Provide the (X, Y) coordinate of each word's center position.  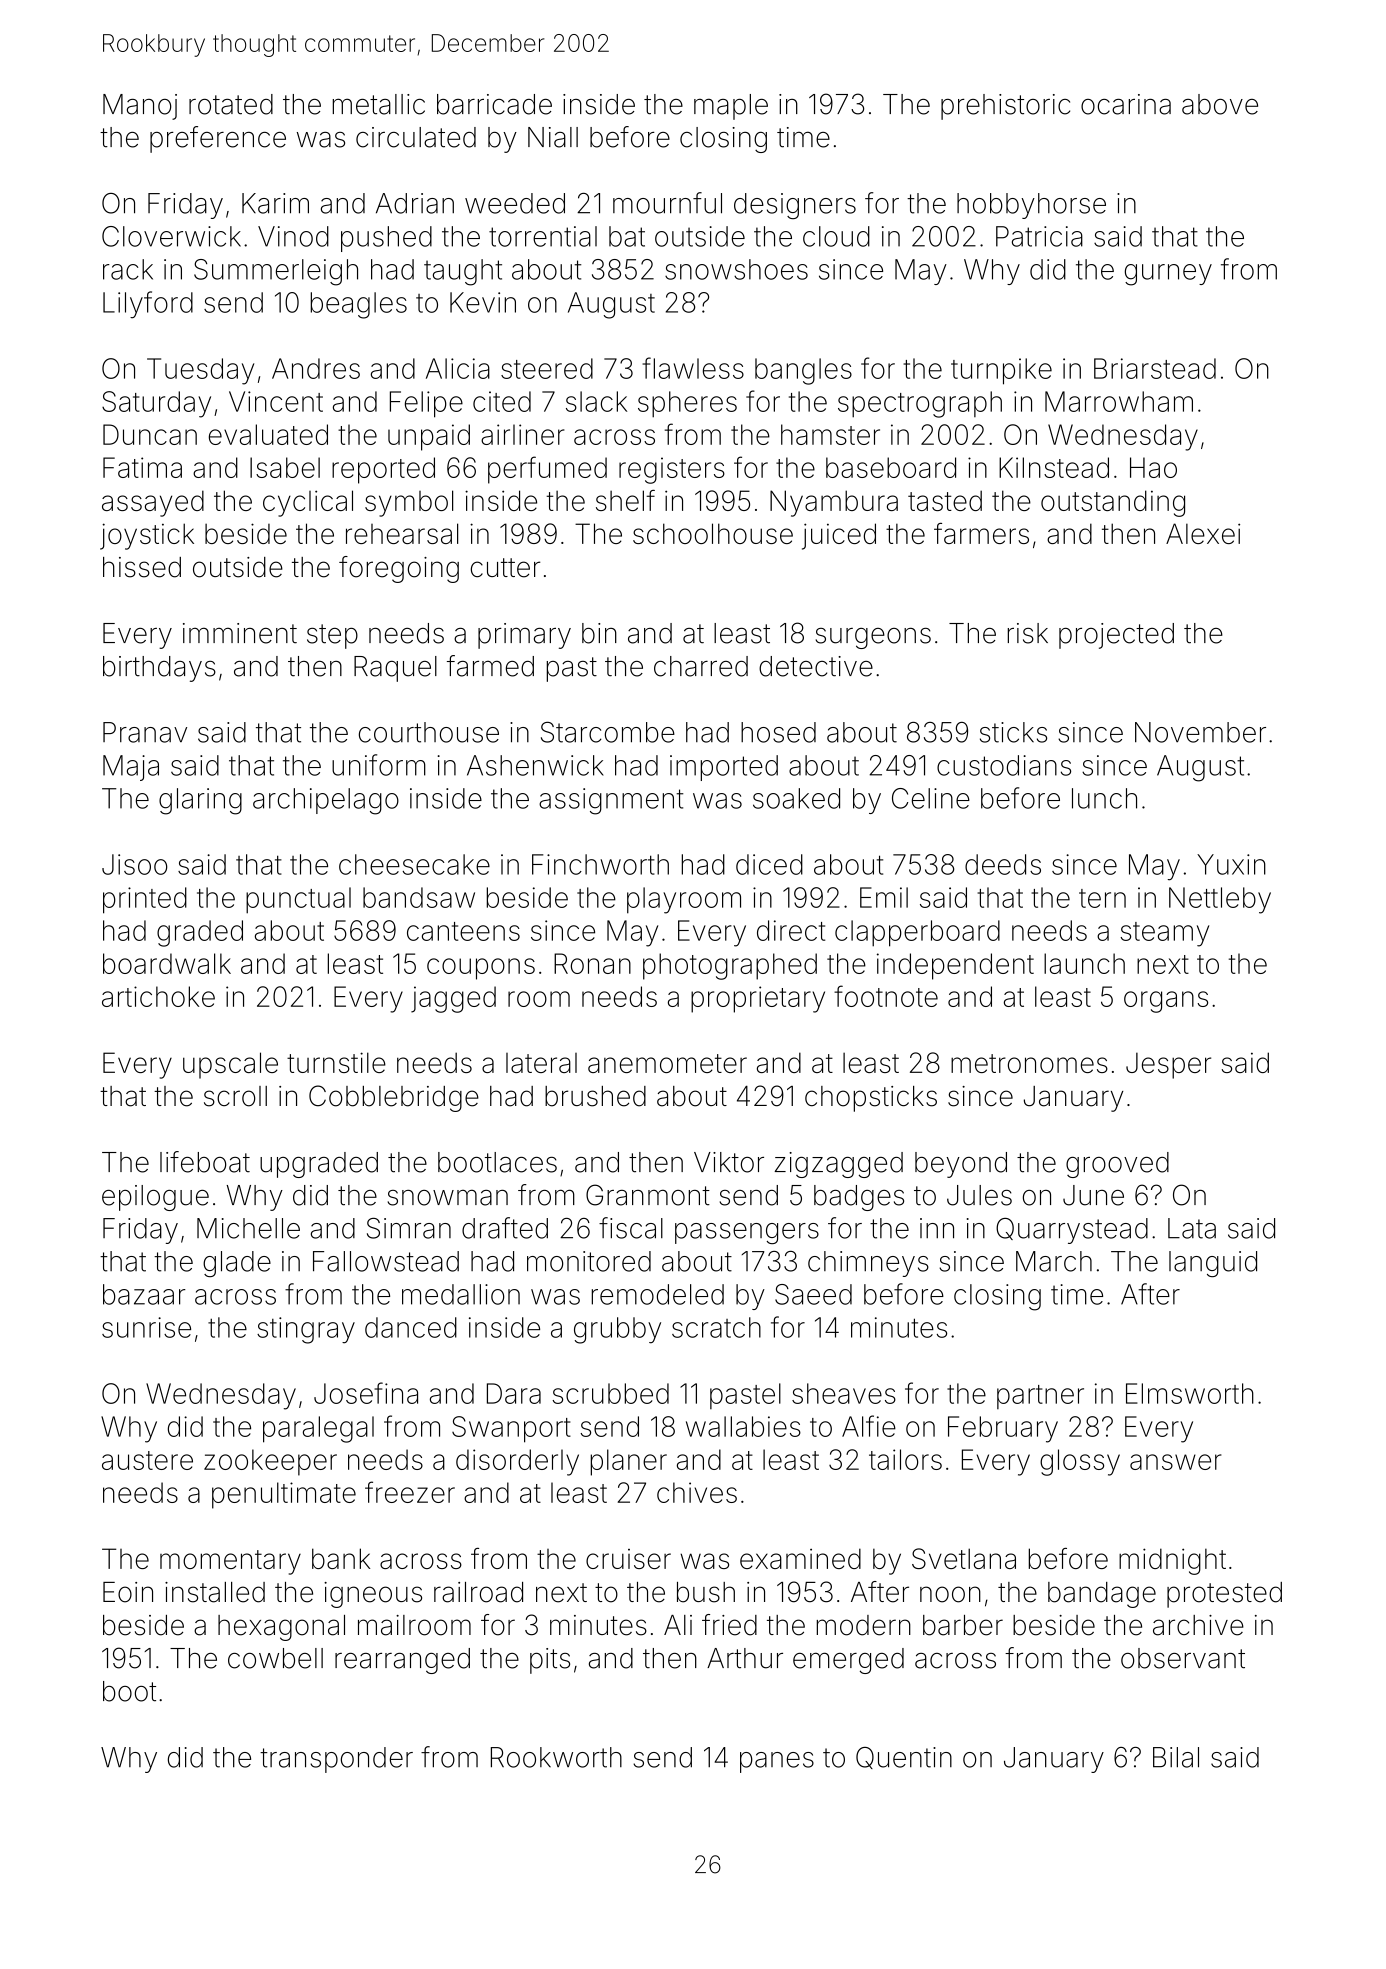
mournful (667, 203)
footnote (886, 996)
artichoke (158, 996)
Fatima (142, 467)
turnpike (1001, 371)
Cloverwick (171, 236)
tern (1102, 898)
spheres (687, 404)
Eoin (128, 1592)
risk (1028, 633)
